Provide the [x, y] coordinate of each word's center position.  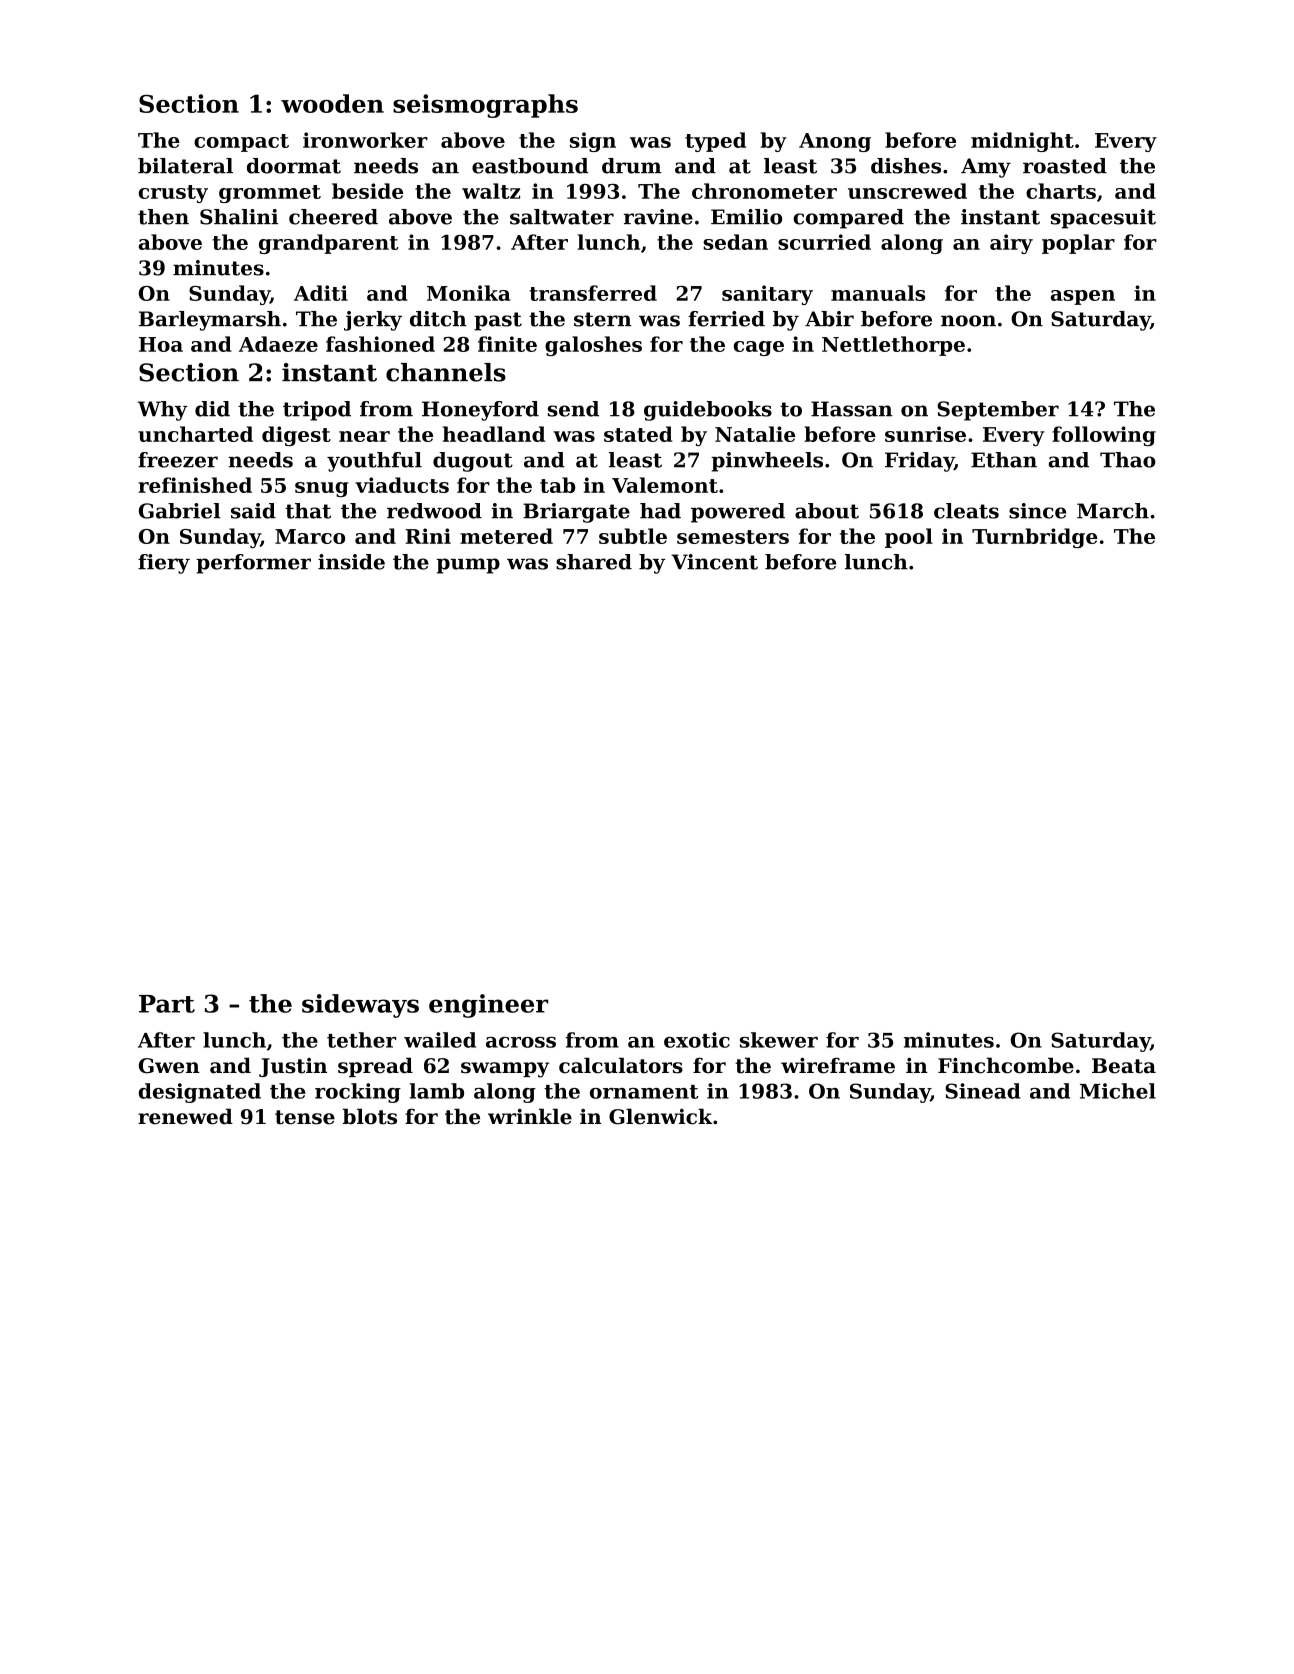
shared [594, 562]
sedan [735, 242]
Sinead [983, 1091]
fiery [164, 564]
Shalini [239, 217]
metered [506, 536]
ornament [644, 1092]
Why [163, 411]
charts [1061, 191]
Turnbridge [1035, 538]
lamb [437, 1091]
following [1104, 436]
